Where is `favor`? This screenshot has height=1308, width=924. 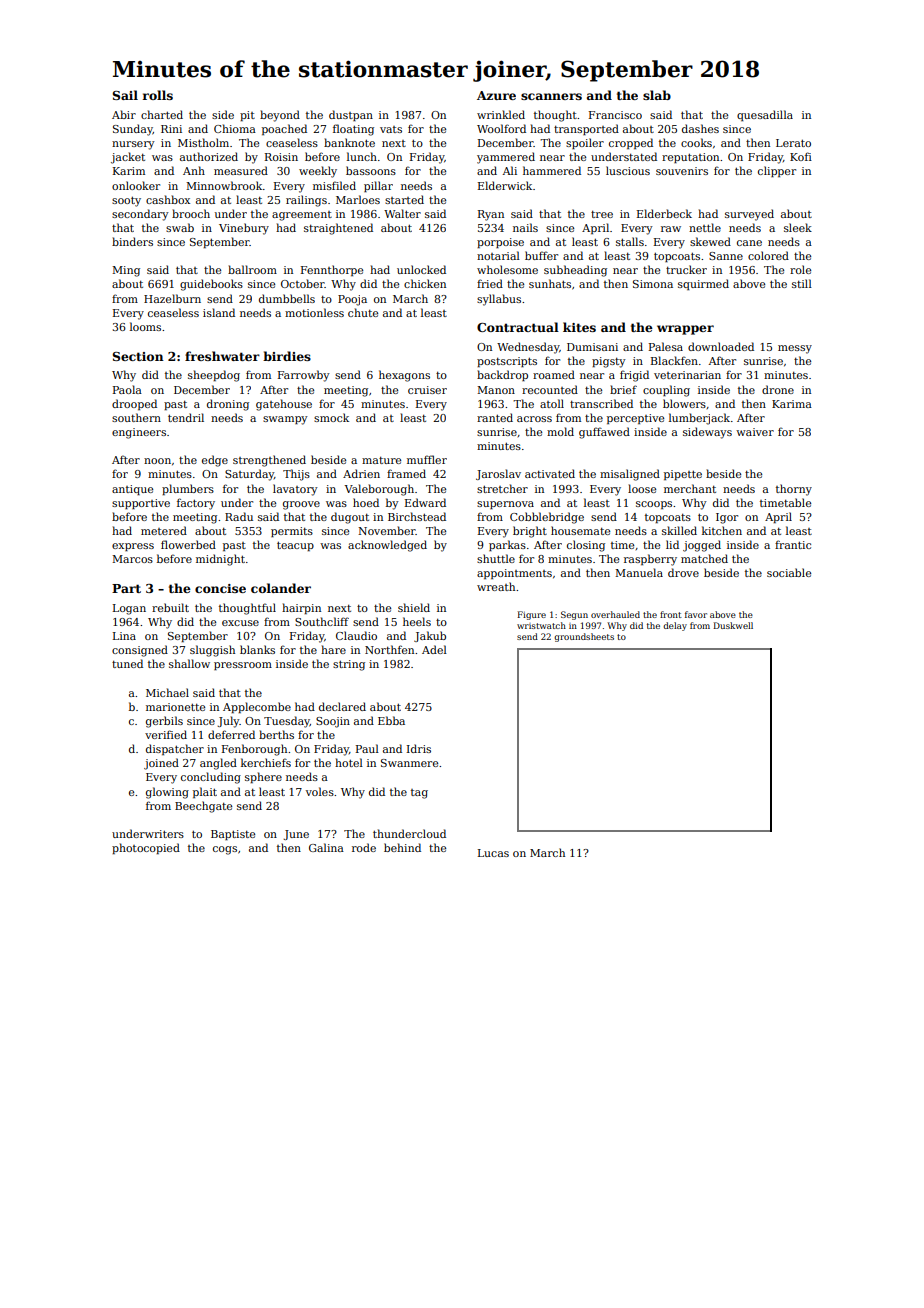
favor is located at coordinates (696, 614).
